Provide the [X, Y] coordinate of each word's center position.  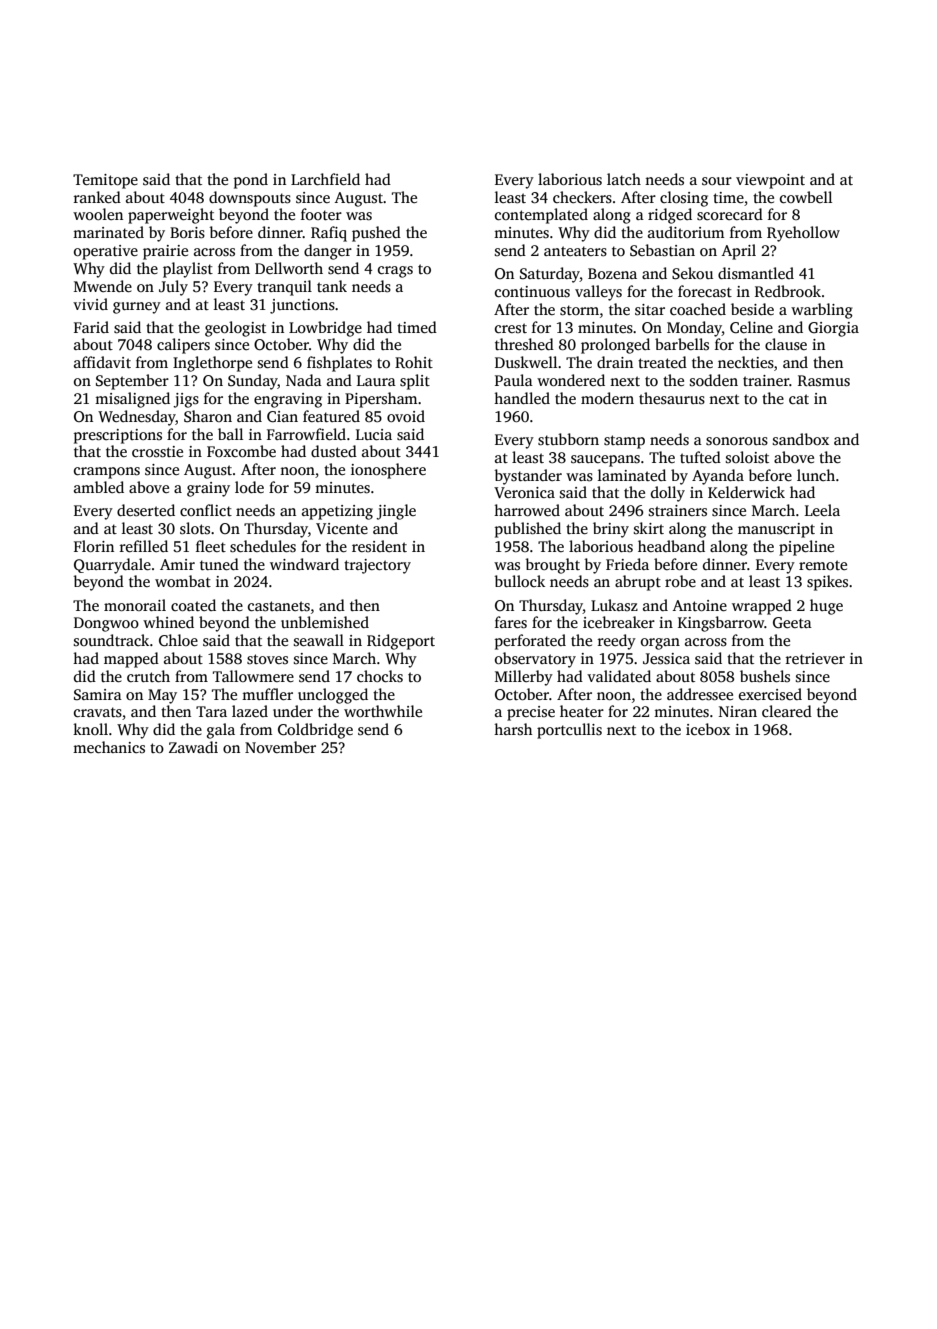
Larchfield [325, 179]
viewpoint [770, 181]
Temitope [105, 181]
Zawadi [193, 747]
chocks [380, 676]
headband [671, 546]
